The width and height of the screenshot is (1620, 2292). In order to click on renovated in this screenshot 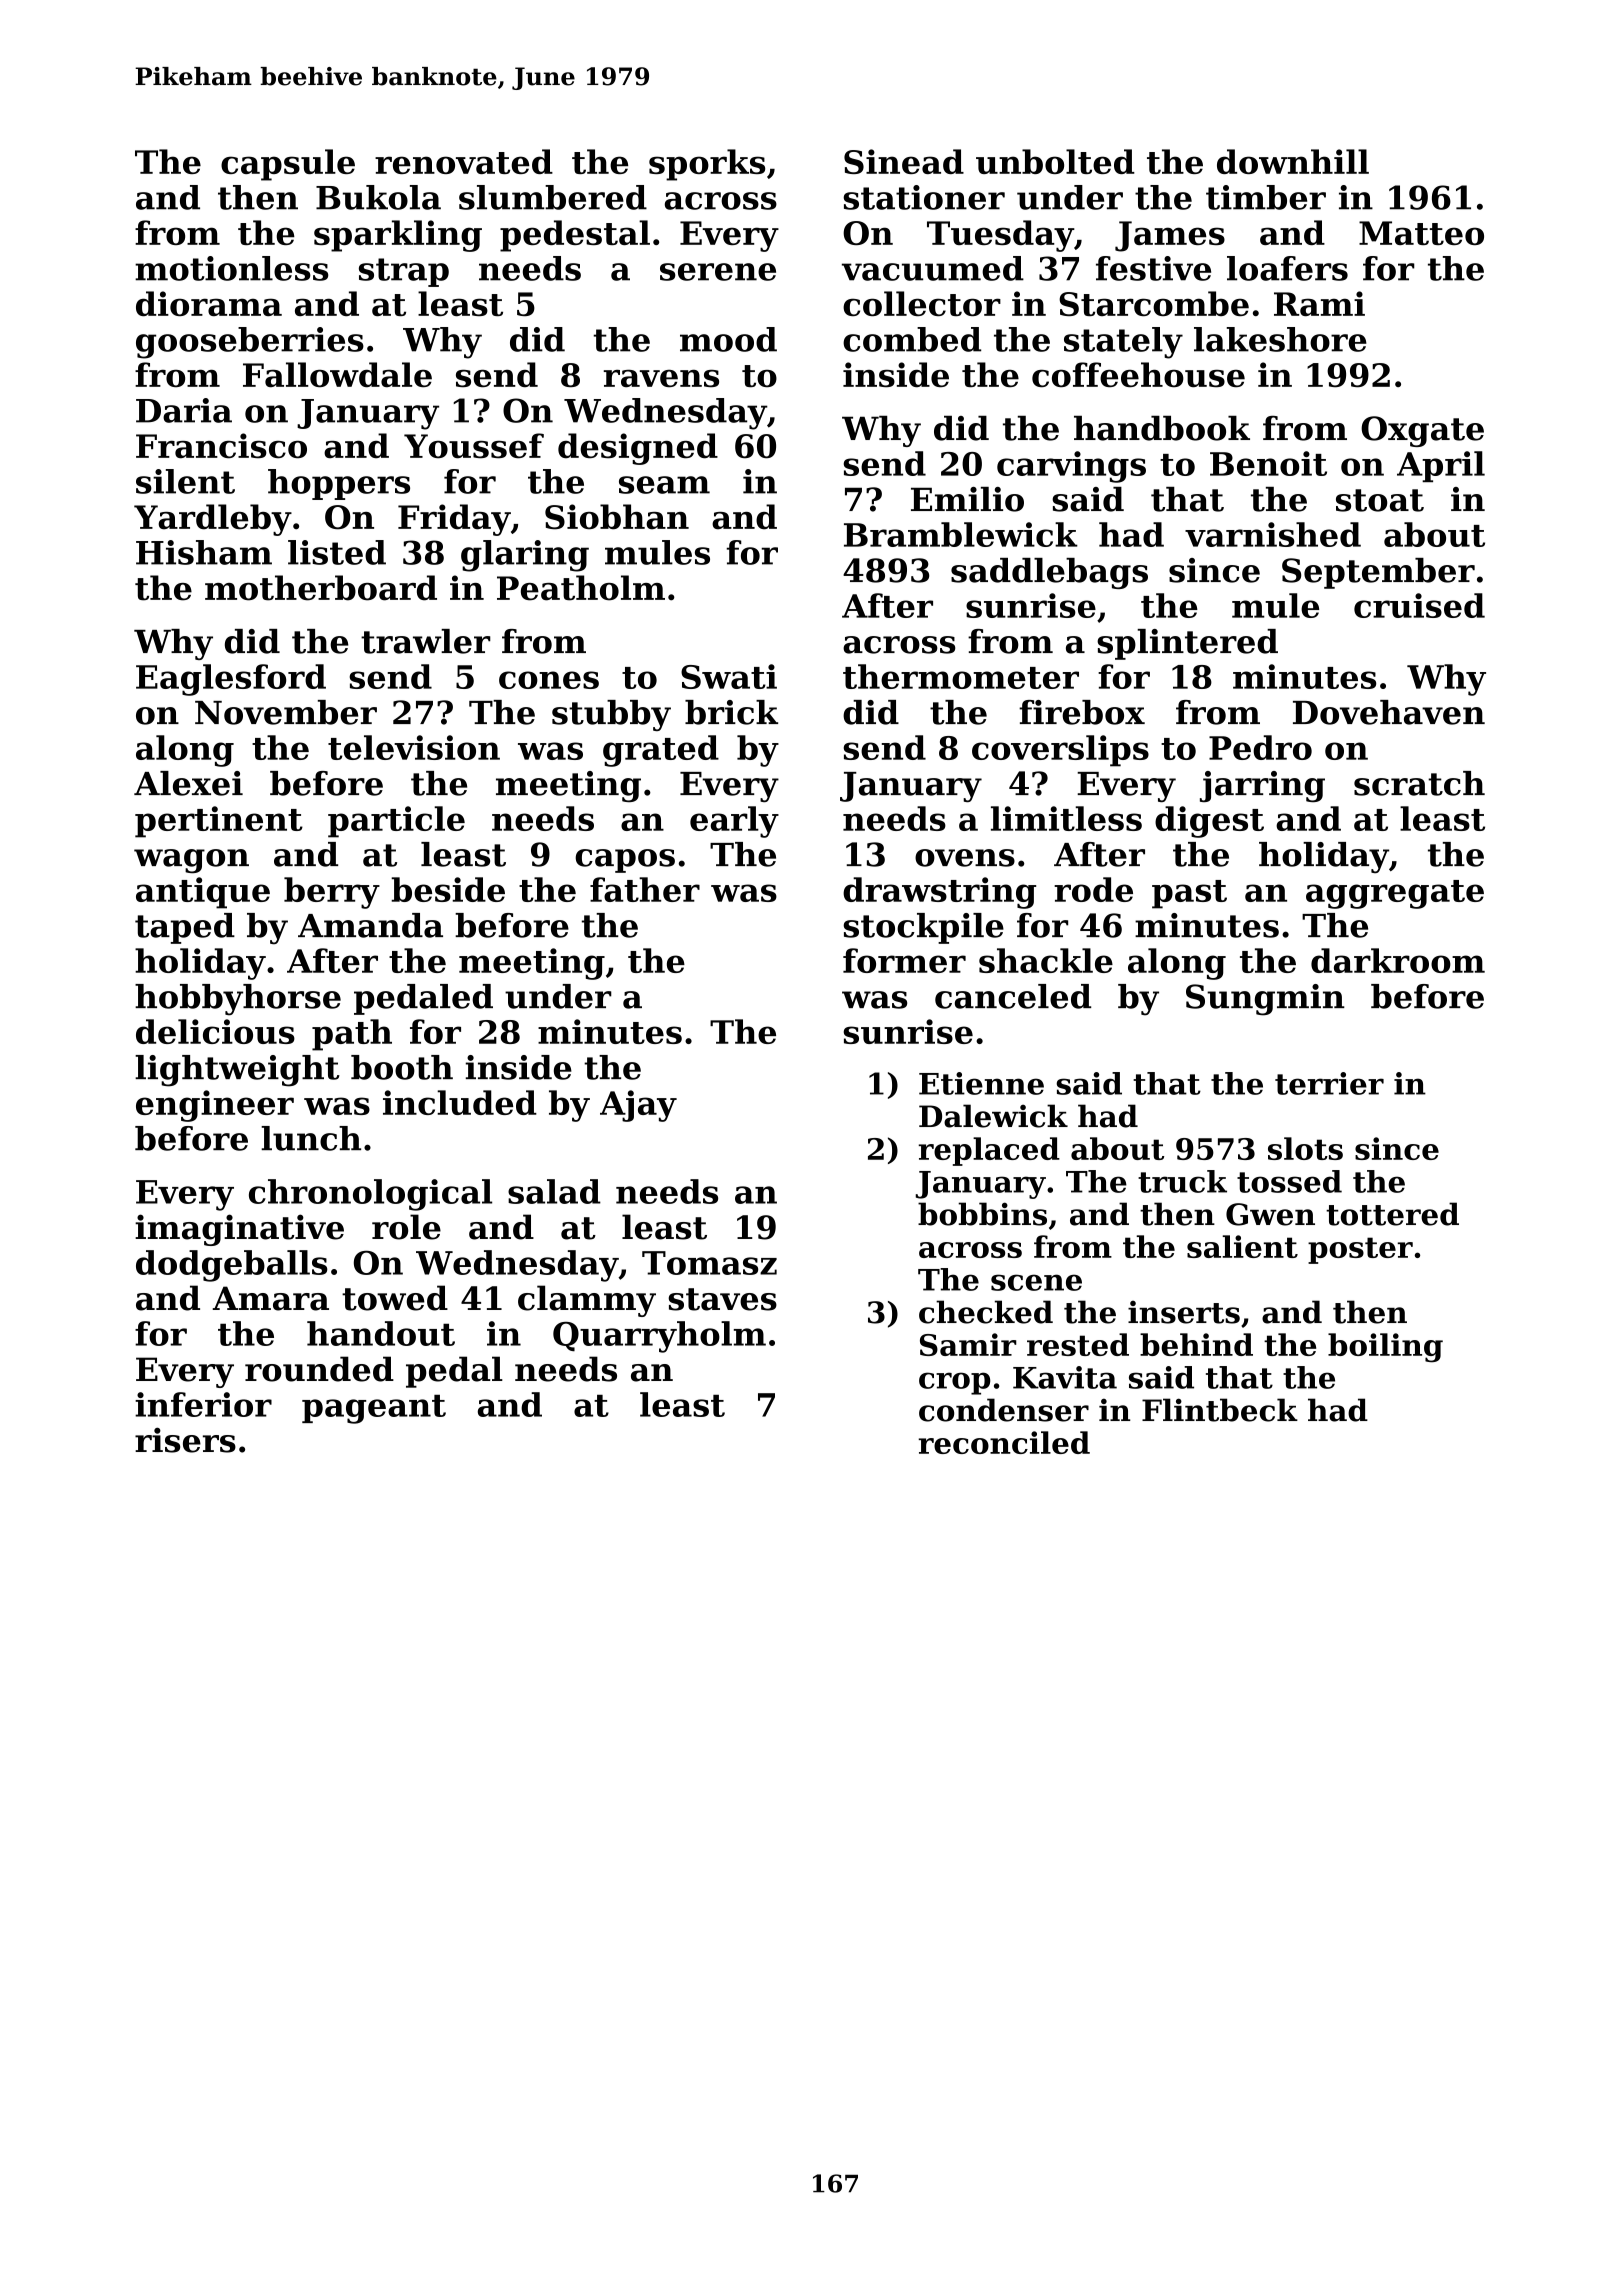, I will do `click(464, 161)`.
